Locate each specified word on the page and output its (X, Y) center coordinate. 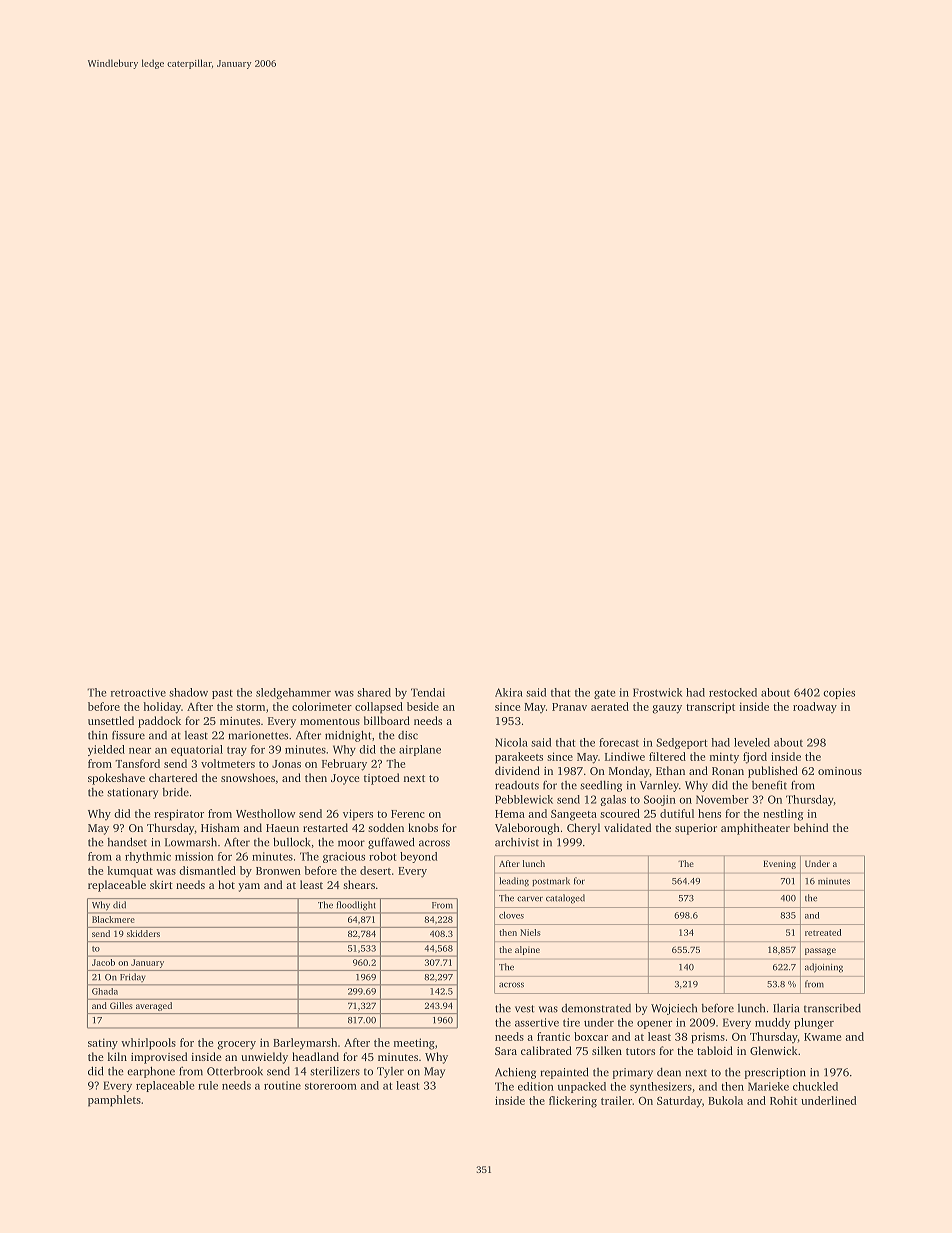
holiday (162, 708)
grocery (236, 1045)
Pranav (569, 707)
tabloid (715, 1050)
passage (820, 951)
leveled (752, 742)
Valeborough (527, 829)
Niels (530, 932)
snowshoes (248, 777)
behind (811, 827)
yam (249, 887)
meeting (414, 1044)
